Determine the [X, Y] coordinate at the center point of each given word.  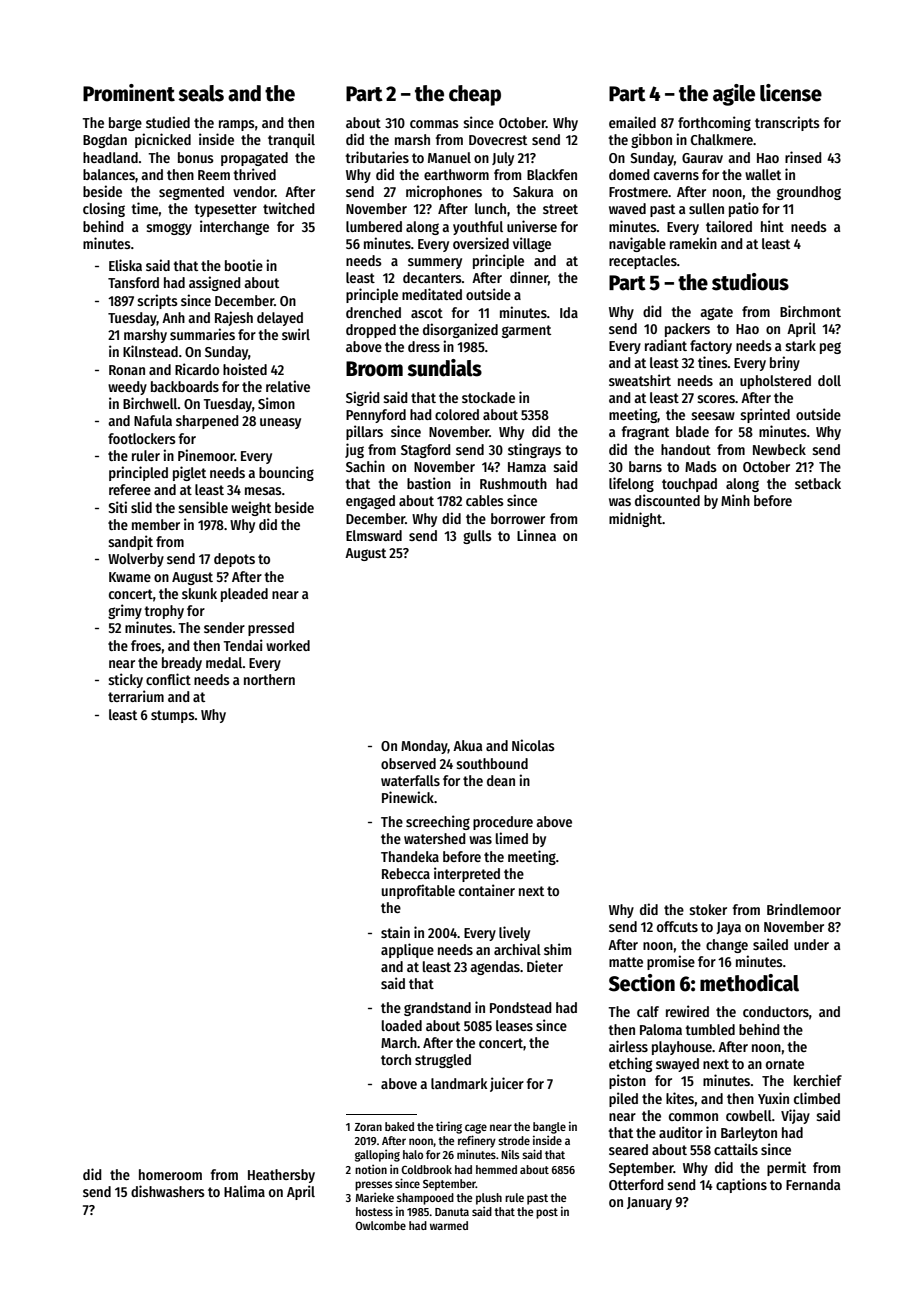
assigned [215, 283]
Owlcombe [380, 1225]
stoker [708, 909]
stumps [173, 716]
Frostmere [638, 192]
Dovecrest [498, 140]
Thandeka [410, 856]
